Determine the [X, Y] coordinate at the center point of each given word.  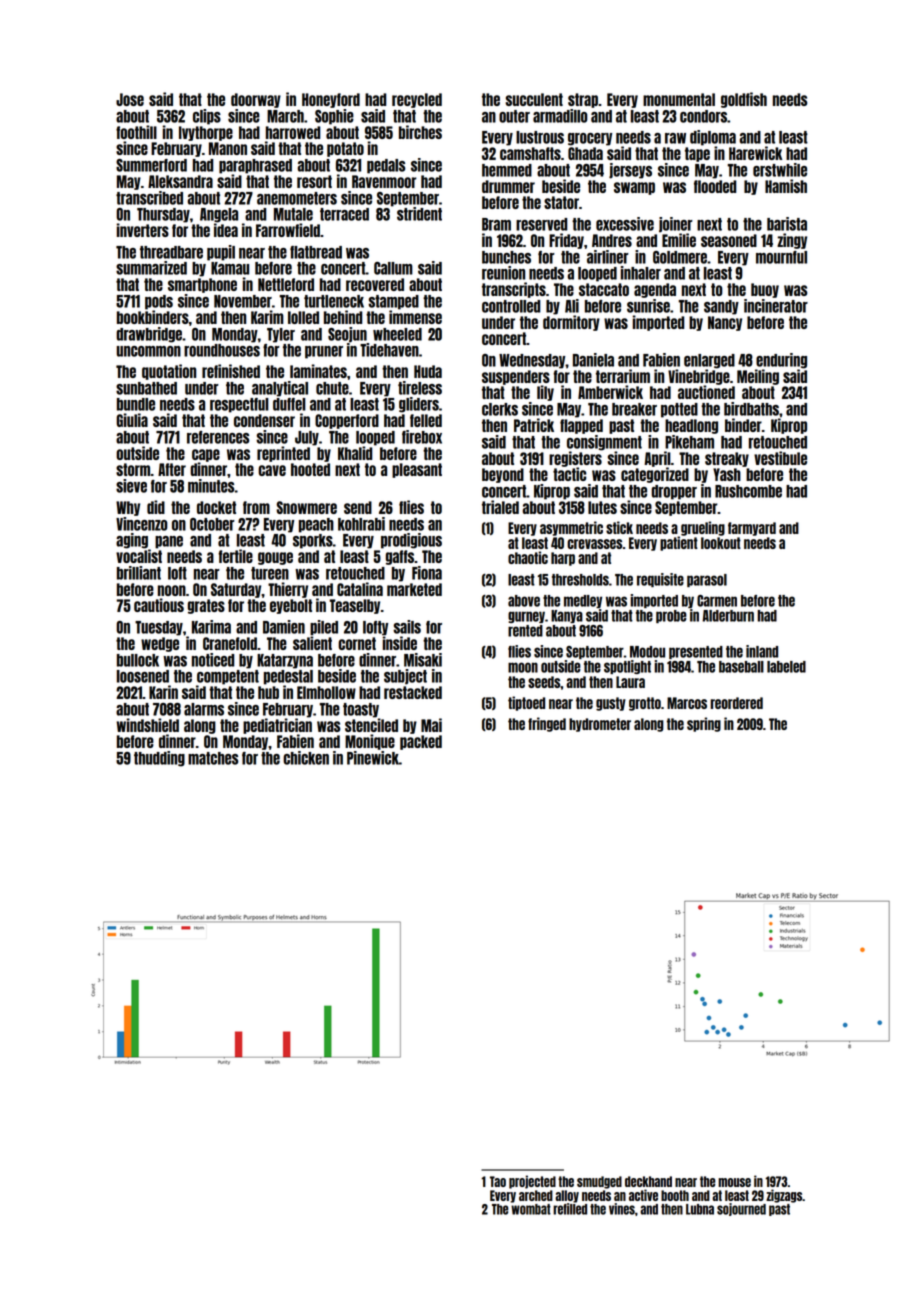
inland [762, 651]
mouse [734, 1182]
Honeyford [331, 100]
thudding [159, 759]
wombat [531, 1209]
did [156, 507]
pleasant [417, 470]
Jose [130, 99]
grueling [703, 528]
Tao [498, 1181]
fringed [547, 724]
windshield [147, 725]
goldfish [744, 100]
